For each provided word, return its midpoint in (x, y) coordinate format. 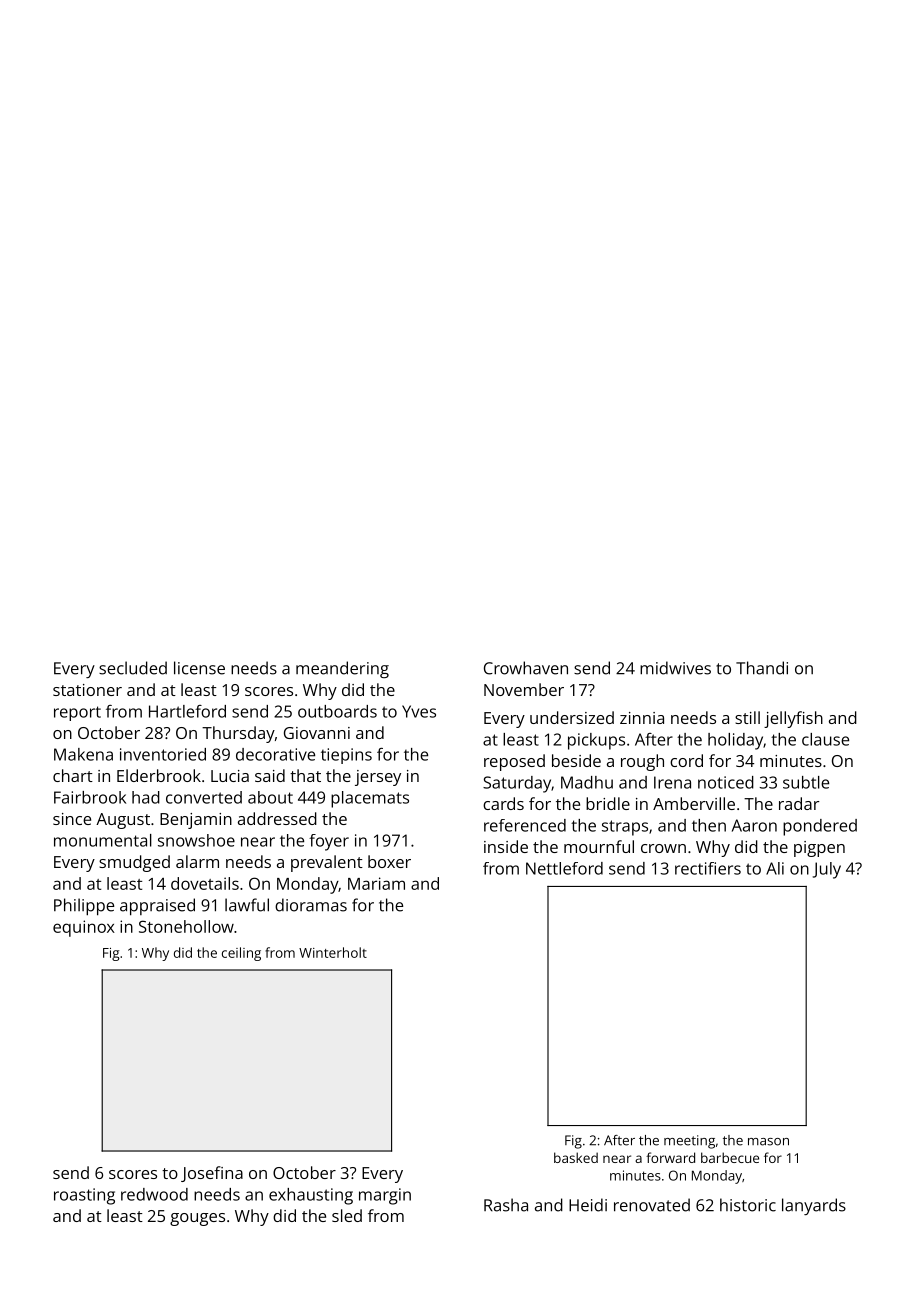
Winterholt (333, 952)
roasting (84, 1196)
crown (663, 848)
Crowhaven (526, 668)
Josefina (212, 1174)
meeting (689, 1142)
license (199, 668)
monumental (103, 840)
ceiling (241, 954)
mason (768, 1142)
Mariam (376, 883)
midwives (675, 668)
